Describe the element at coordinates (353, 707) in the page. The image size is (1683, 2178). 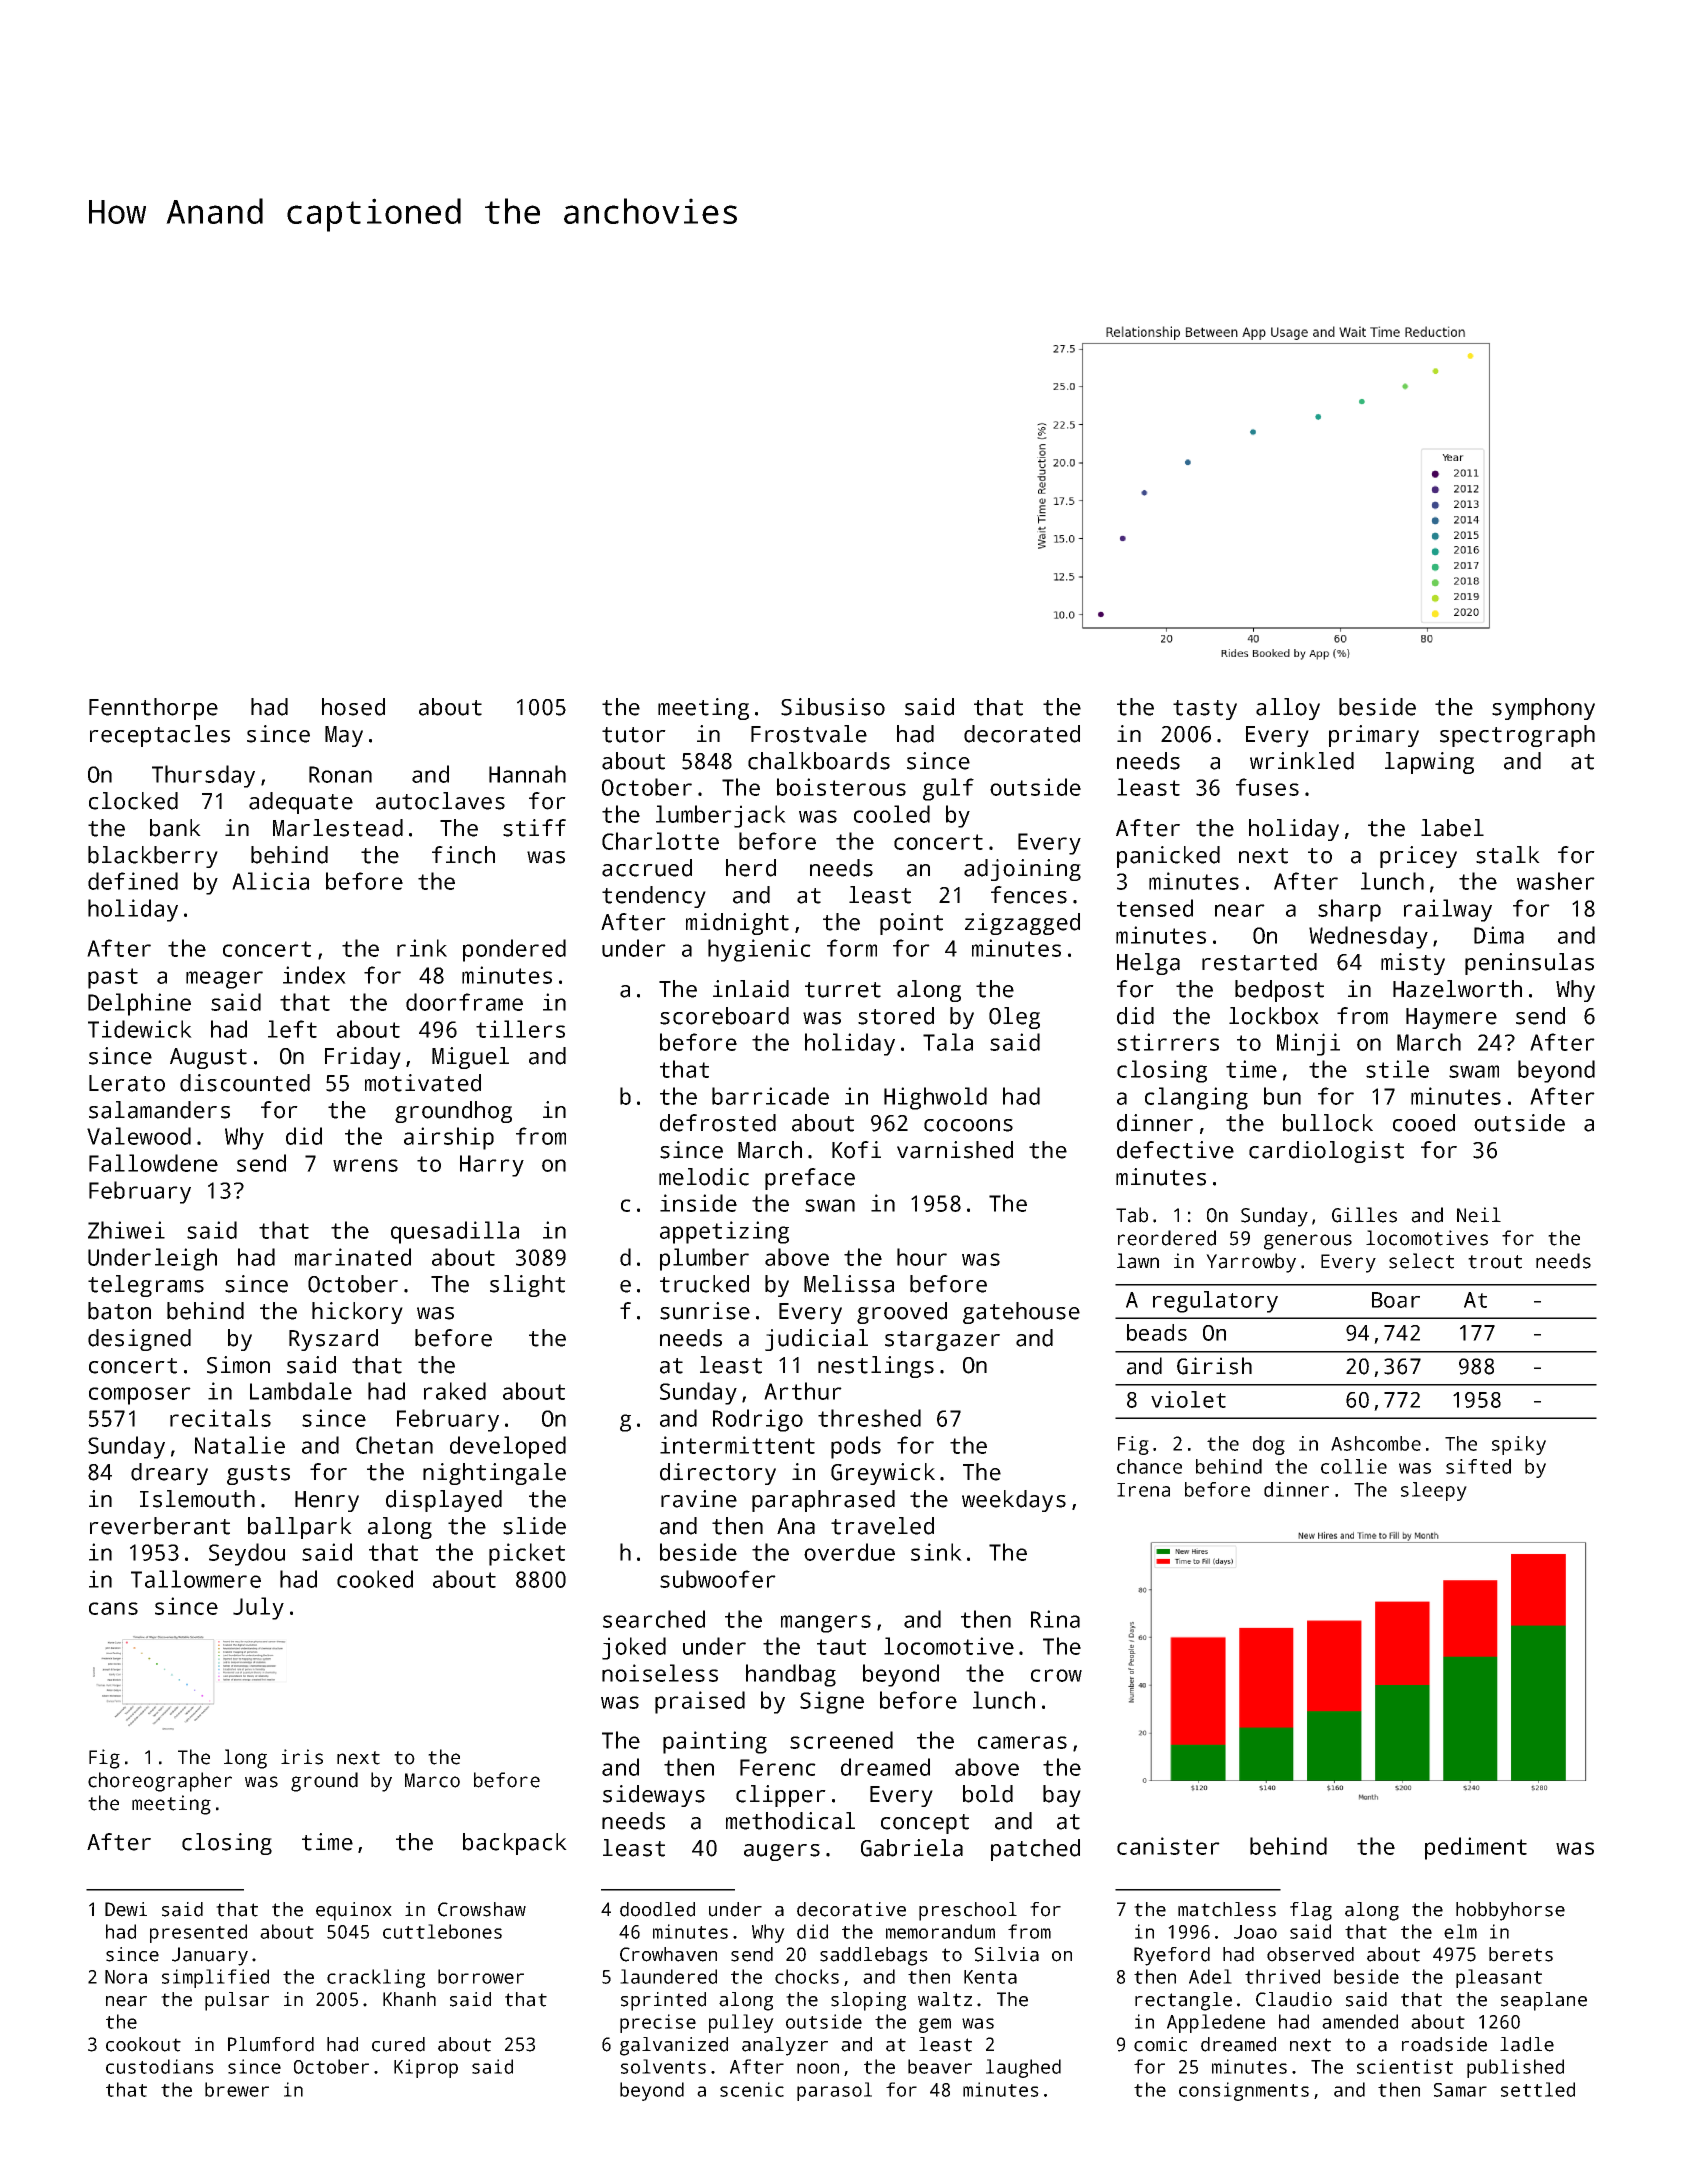
I see `hosed` at that location.
